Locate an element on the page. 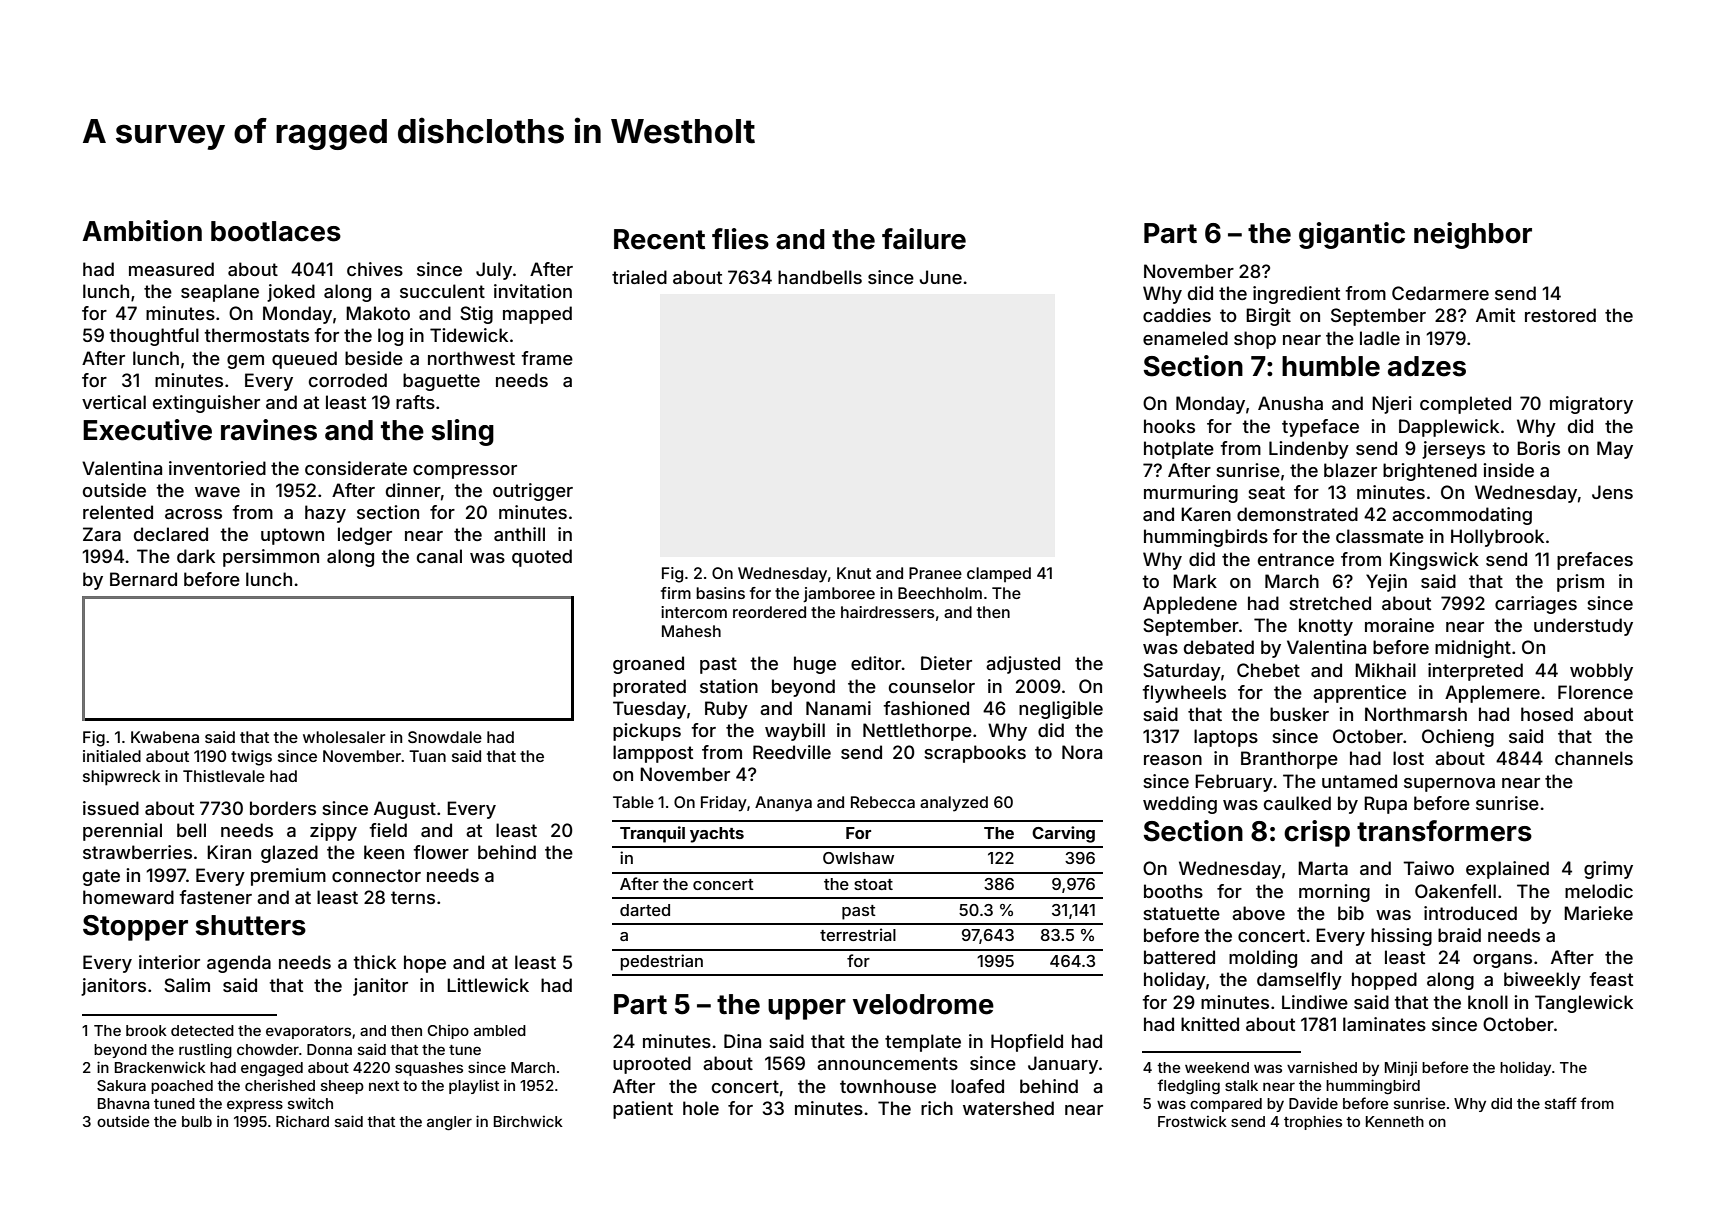  persimmon is located at coordinates (271, 558).
